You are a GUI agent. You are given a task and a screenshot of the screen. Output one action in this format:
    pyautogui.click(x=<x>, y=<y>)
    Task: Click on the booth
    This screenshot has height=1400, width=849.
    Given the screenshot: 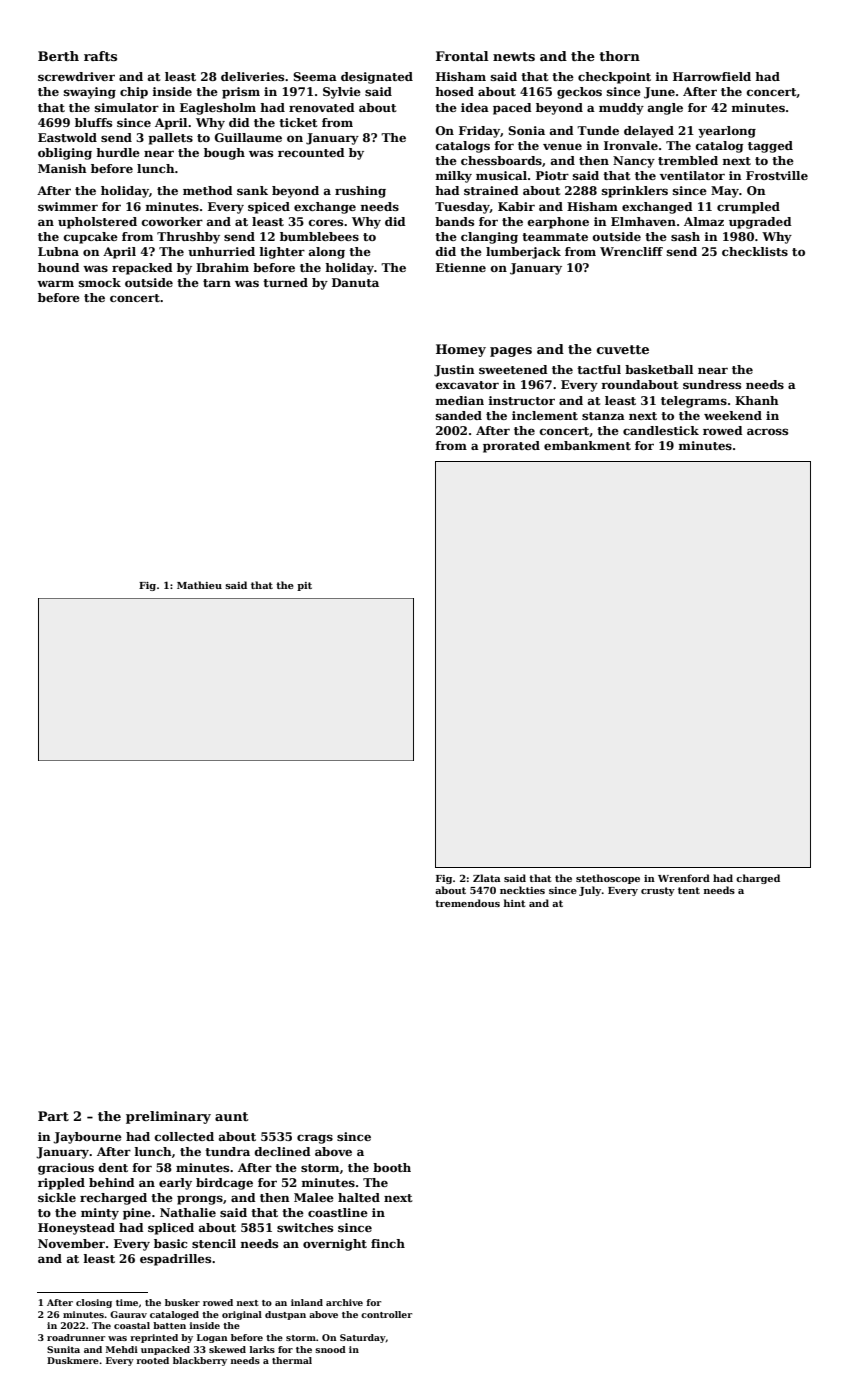 What is the action you would take?
    pyautogui.click(x=392, y=1167)
